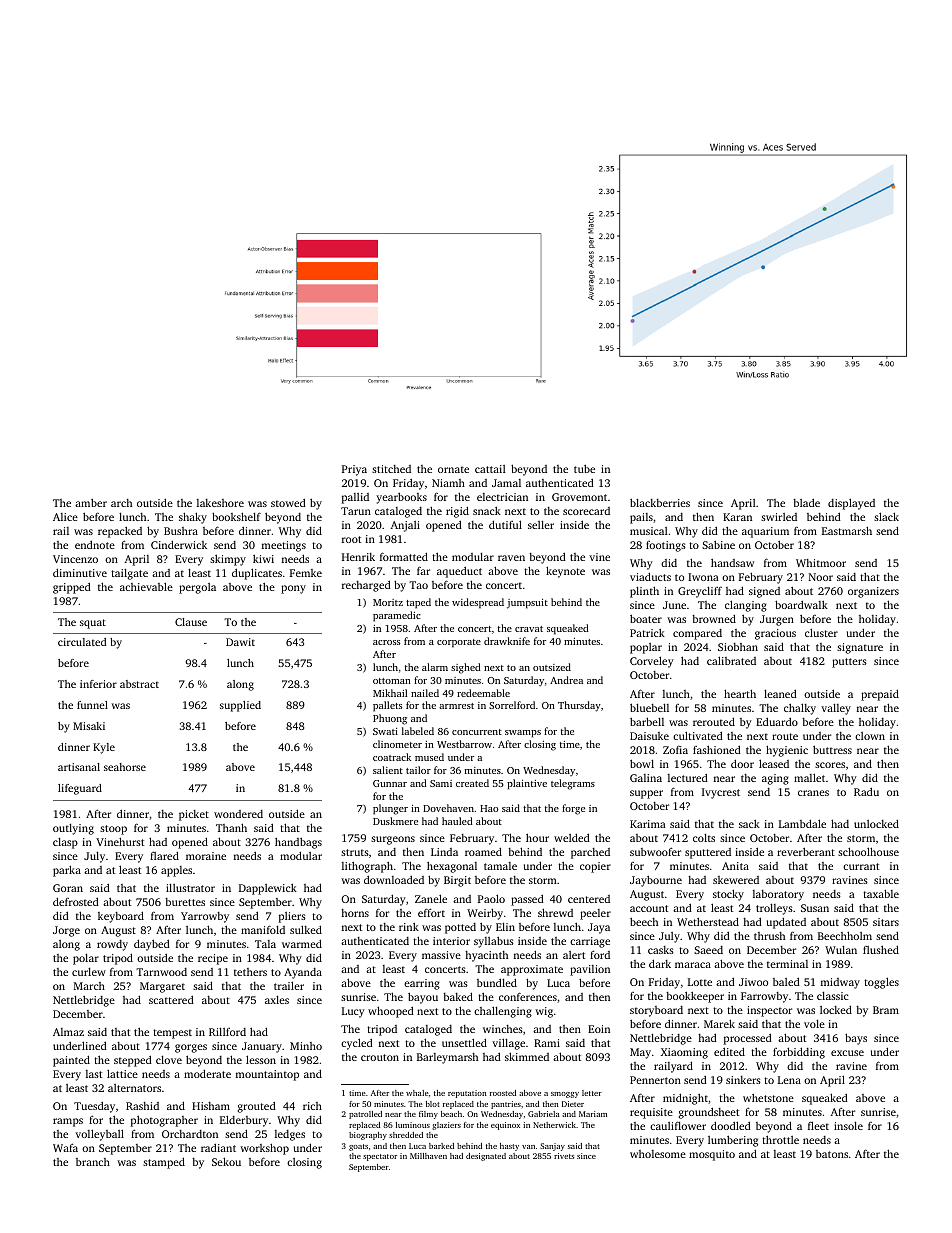 This screenshot has width=952, height=1233. What do you see at coordinates (380, 1157) in the screenshot?
I see `spectator` at bounding box center [380, 1157].
